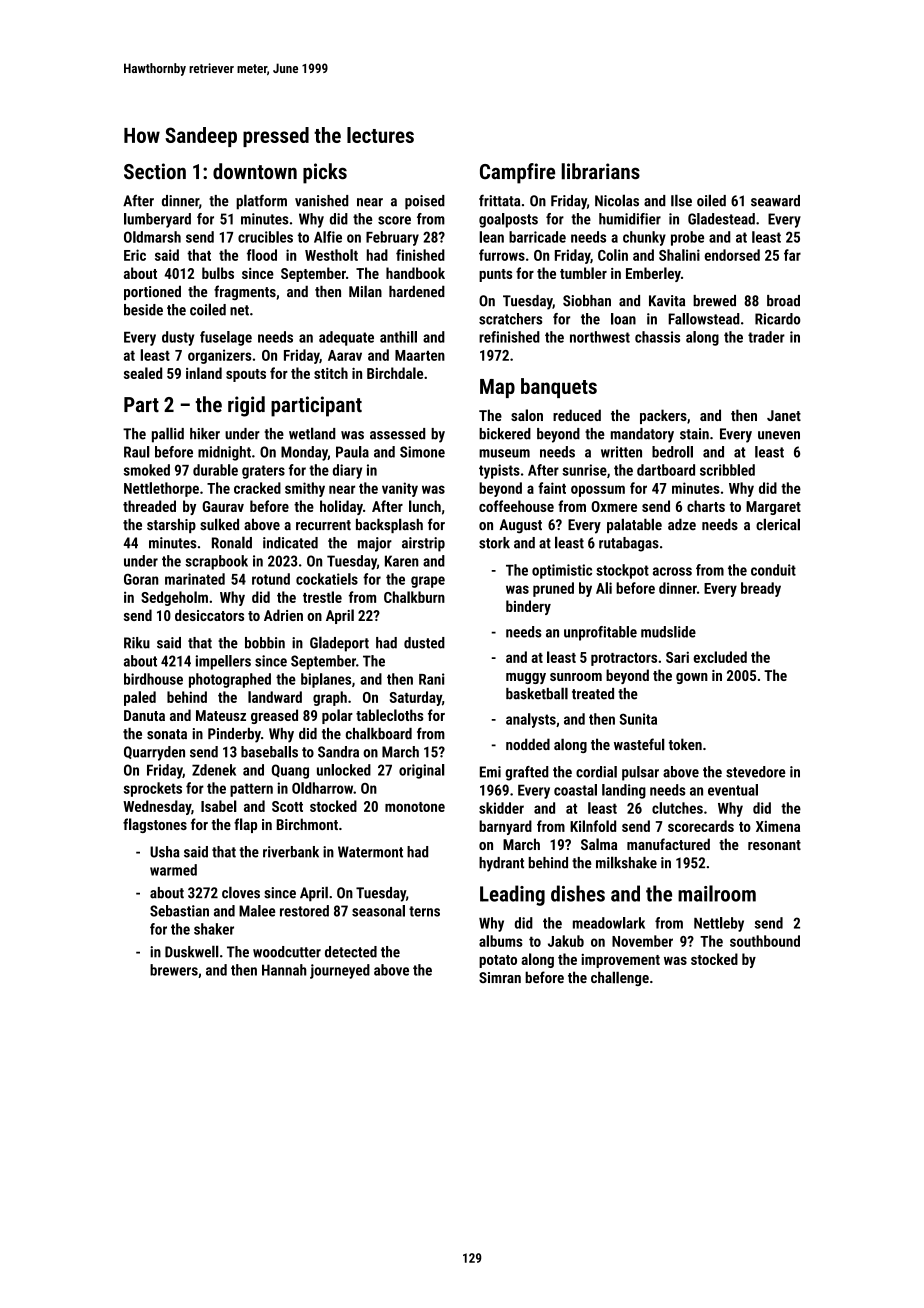  I want to click on Simran, so click(500, 977).
